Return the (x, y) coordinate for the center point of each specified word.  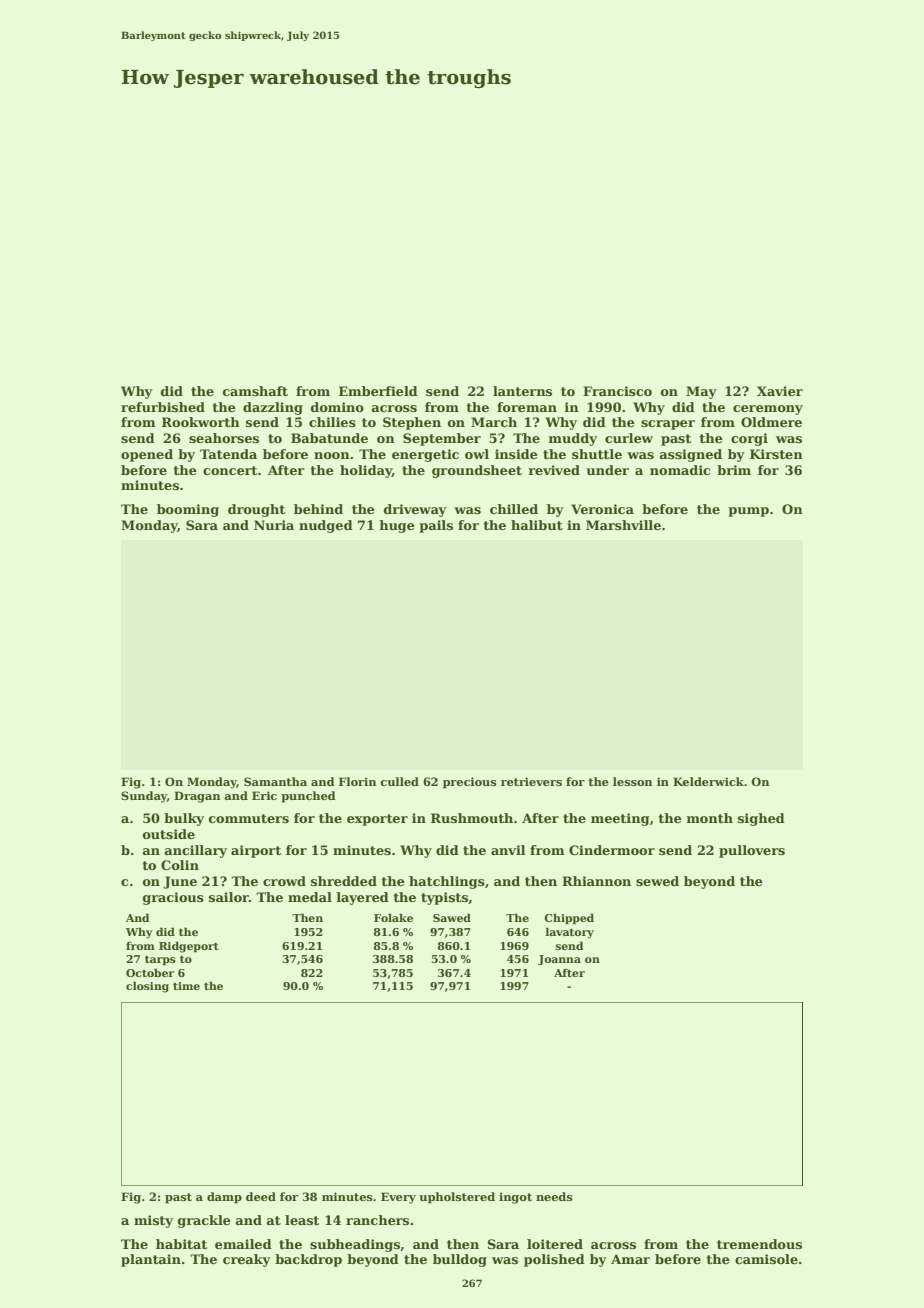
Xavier (780, 391)
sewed (657, 881)
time (186, 986)
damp (224, 1198)
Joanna (559, 960)
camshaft (255, 391)
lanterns (522, 391)
